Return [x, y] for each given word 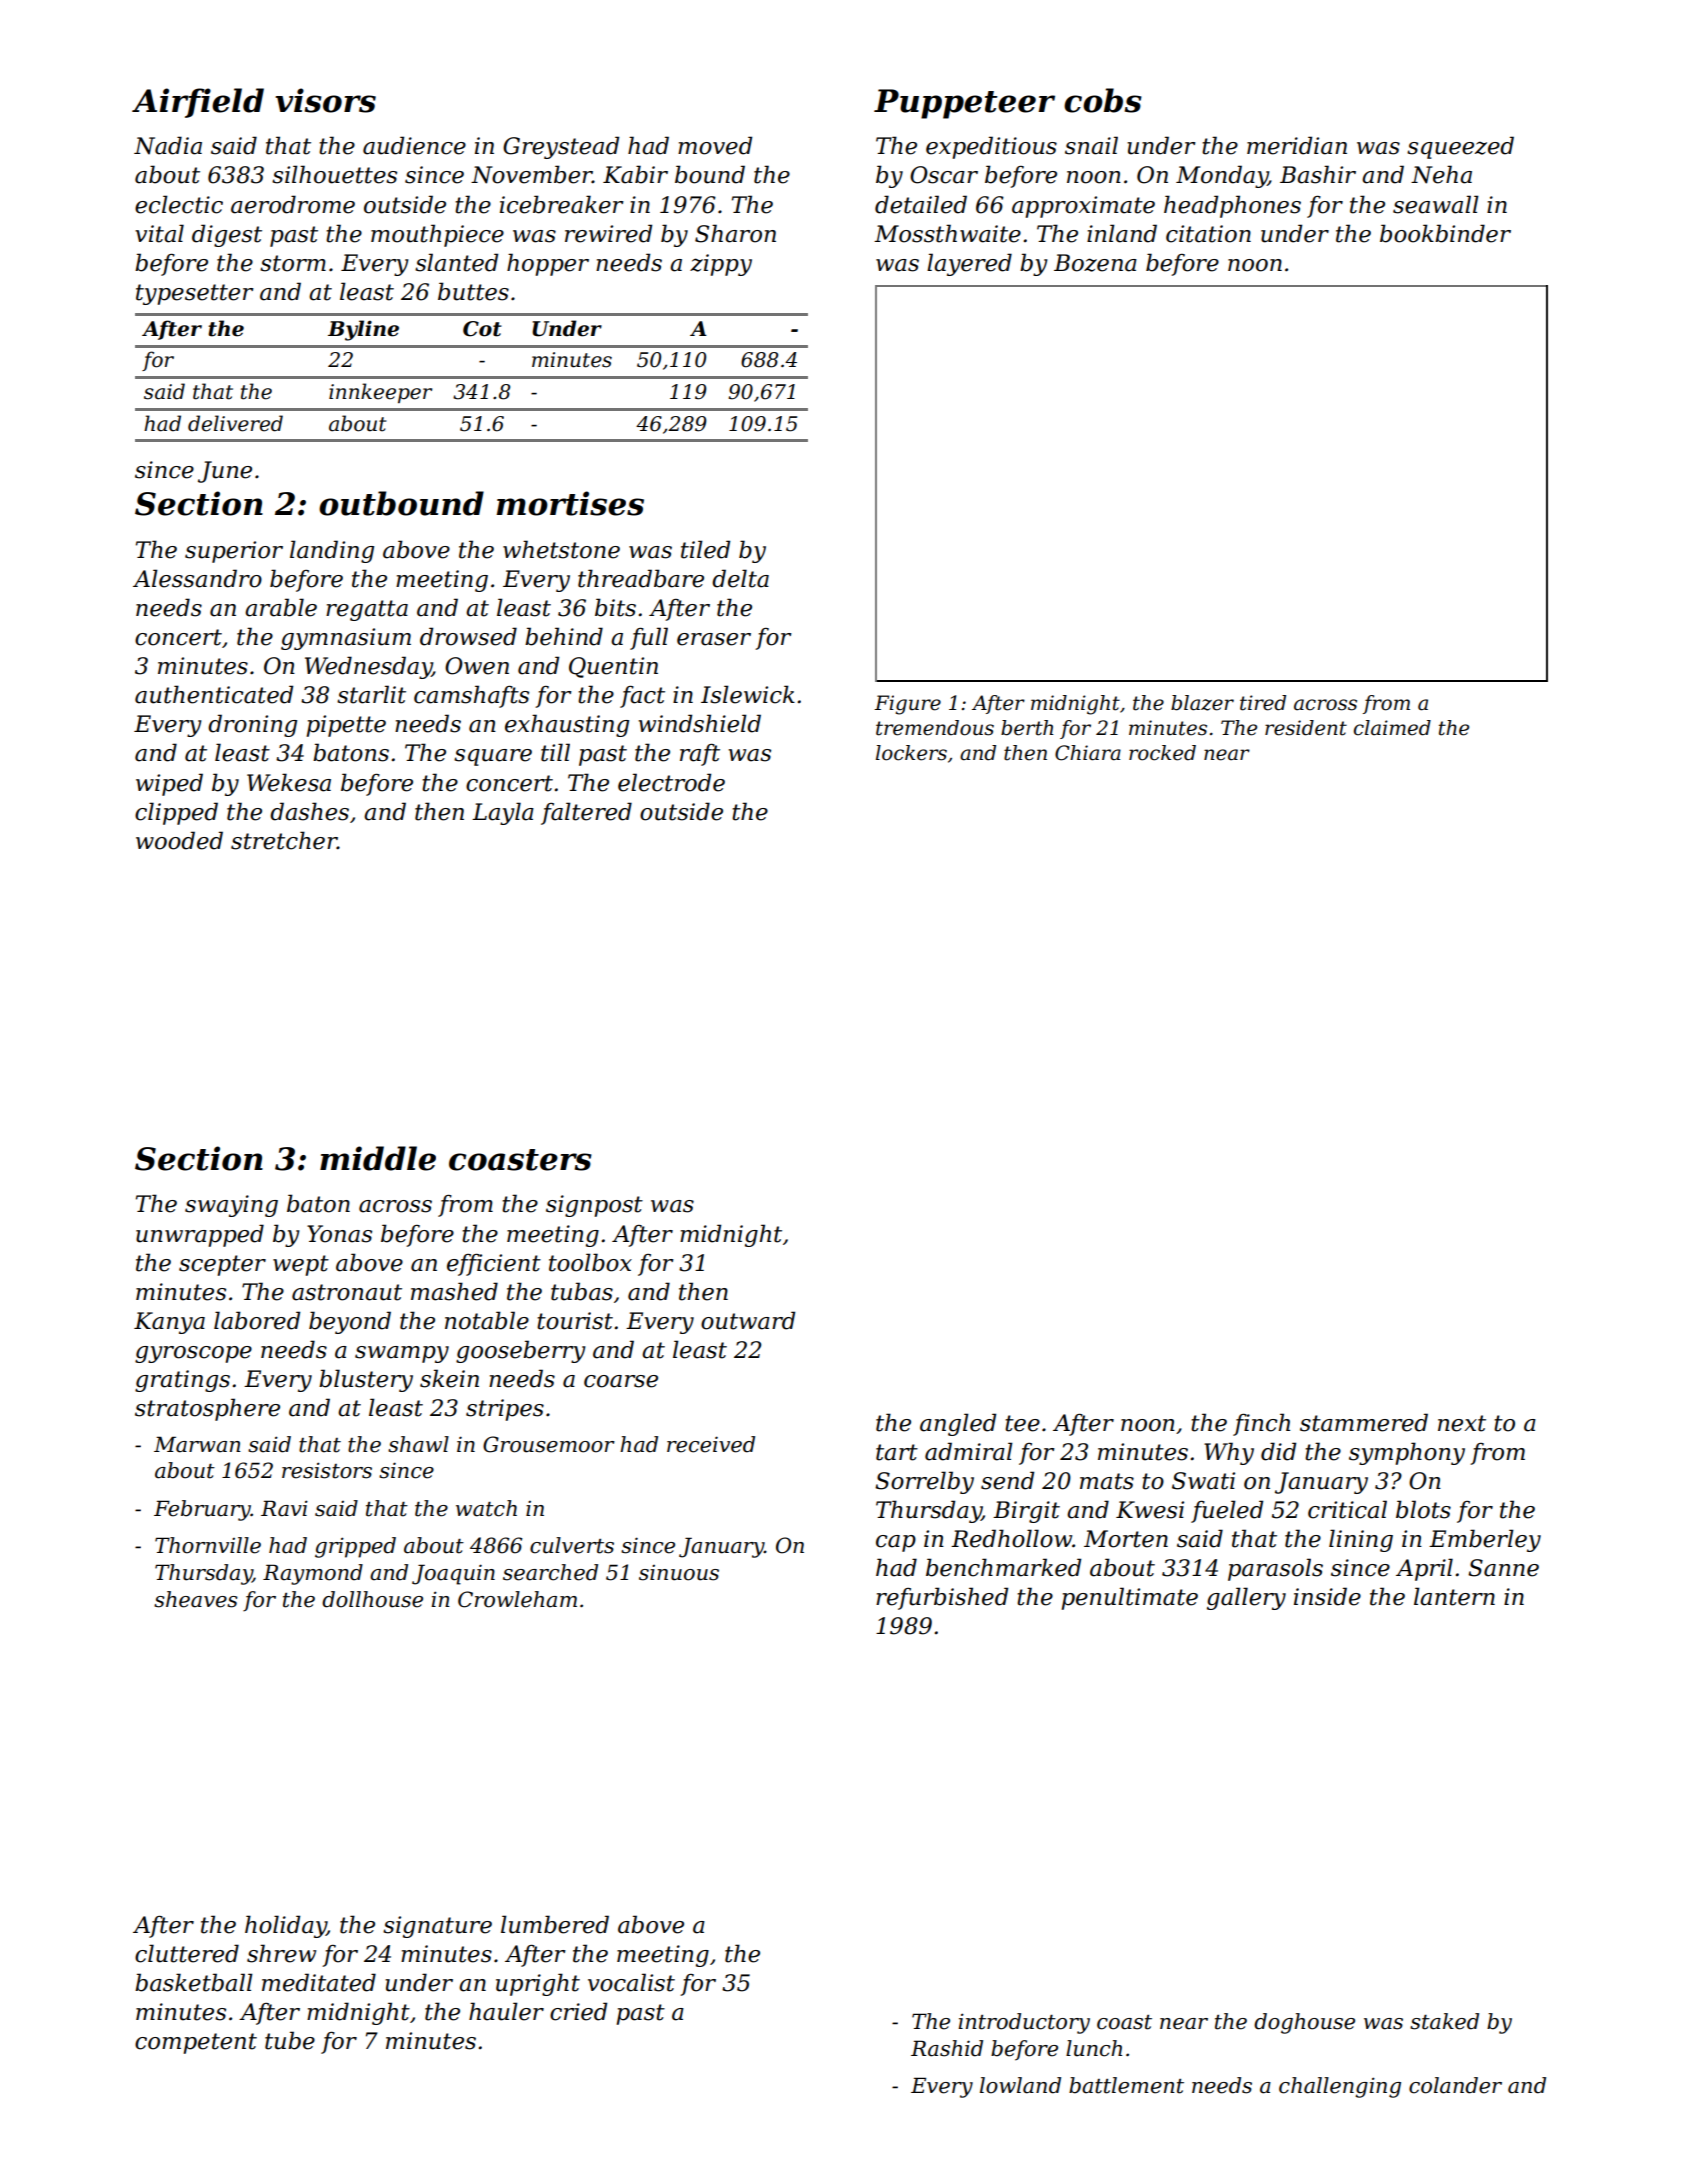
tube [290, 2040]
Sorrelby [924, 1482]
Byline [363, 330]
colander [1455, 2085]
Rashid [947, 2048]
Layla [503, 813]
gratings [182, 1381]
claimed [1392, 728]
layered [969, 264]
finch [1261, 1424]
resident [1306, 728]
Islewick [748, 694]
